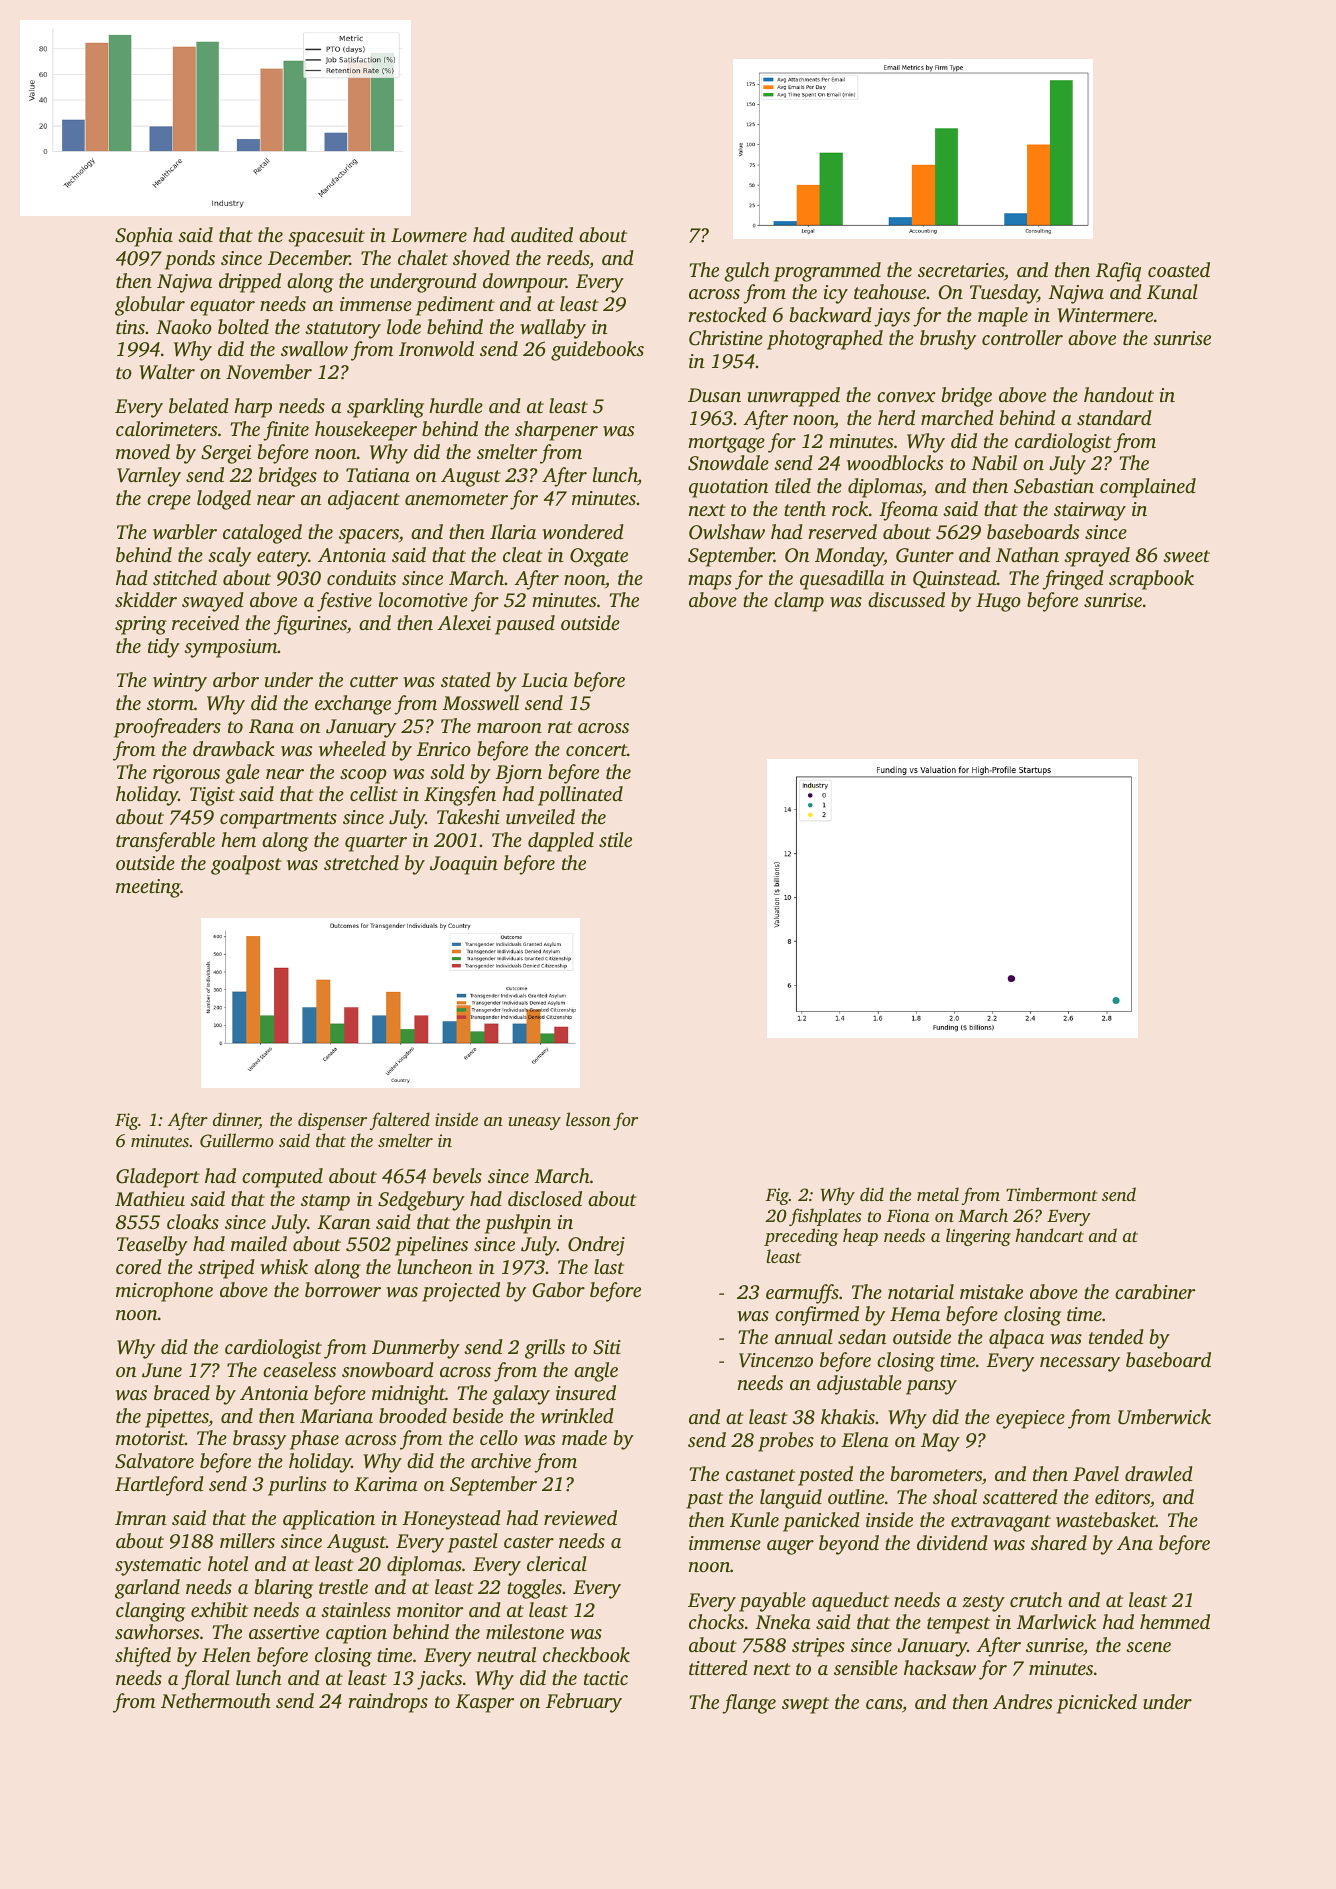 This page has height=1889, width=1336. I want to click on discussed, so click(906, 599).
